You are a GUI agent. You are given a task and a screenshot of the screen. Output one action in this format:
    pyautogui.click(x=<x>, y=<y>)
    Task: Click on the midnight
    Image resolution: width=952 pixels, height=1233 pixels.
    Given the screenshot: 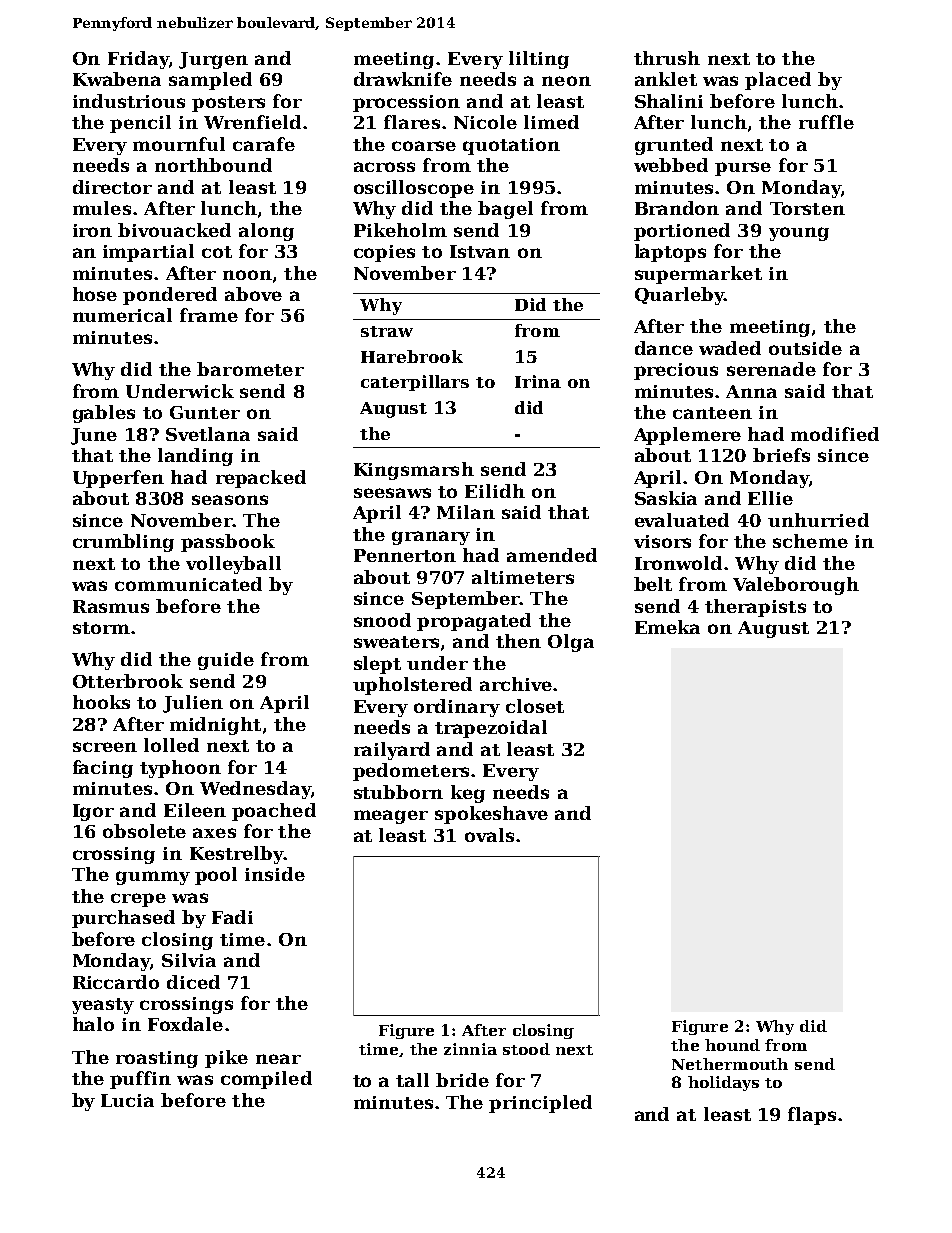 What is the action you would take?
    pyautogui.click(x=215, y=726)
